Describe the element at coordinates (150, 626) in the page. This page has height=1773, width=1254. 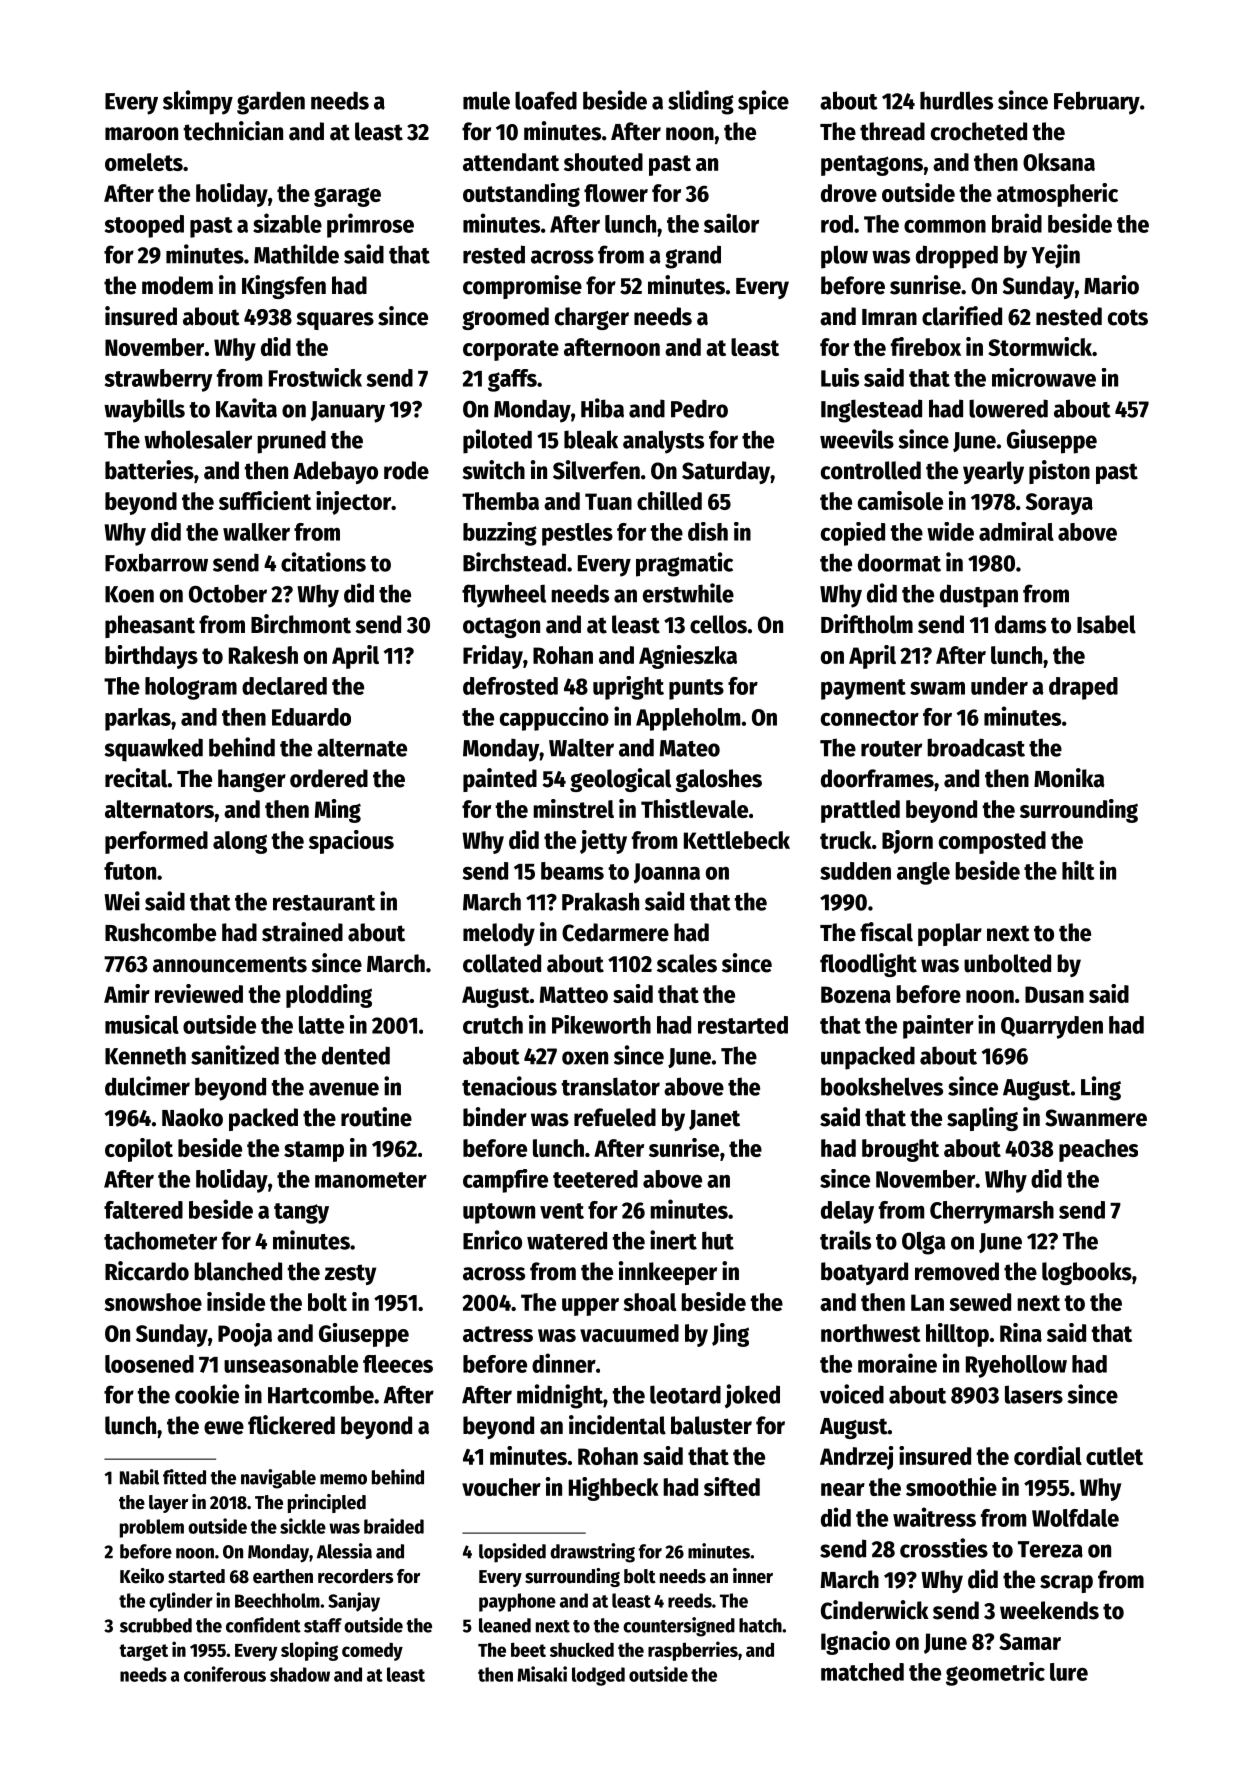
I see `pheasant` at that location.
